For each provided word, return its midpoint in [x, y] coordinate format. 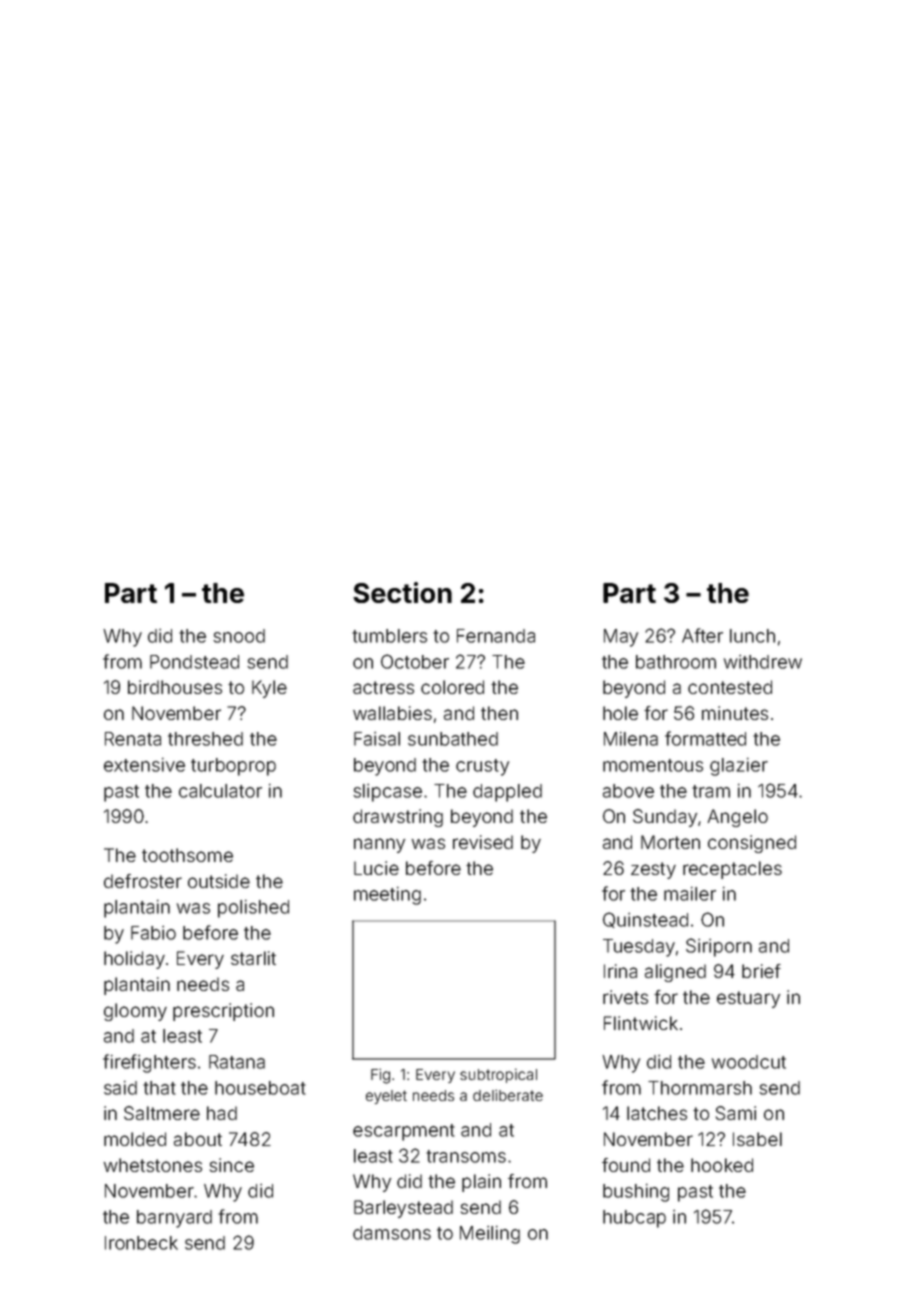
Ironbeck [141, 1243]
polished [253, 909]
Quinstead [645, 920]
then [499, 713]
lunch [752, 636]
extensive [144, 765]
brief [761, 971]
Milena [631, 739]
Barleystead [403, 1209]
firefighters [149, 1063]
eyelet [386, 1097]
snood [239, 636]
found [626, 1165]
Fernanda [496, 636]
